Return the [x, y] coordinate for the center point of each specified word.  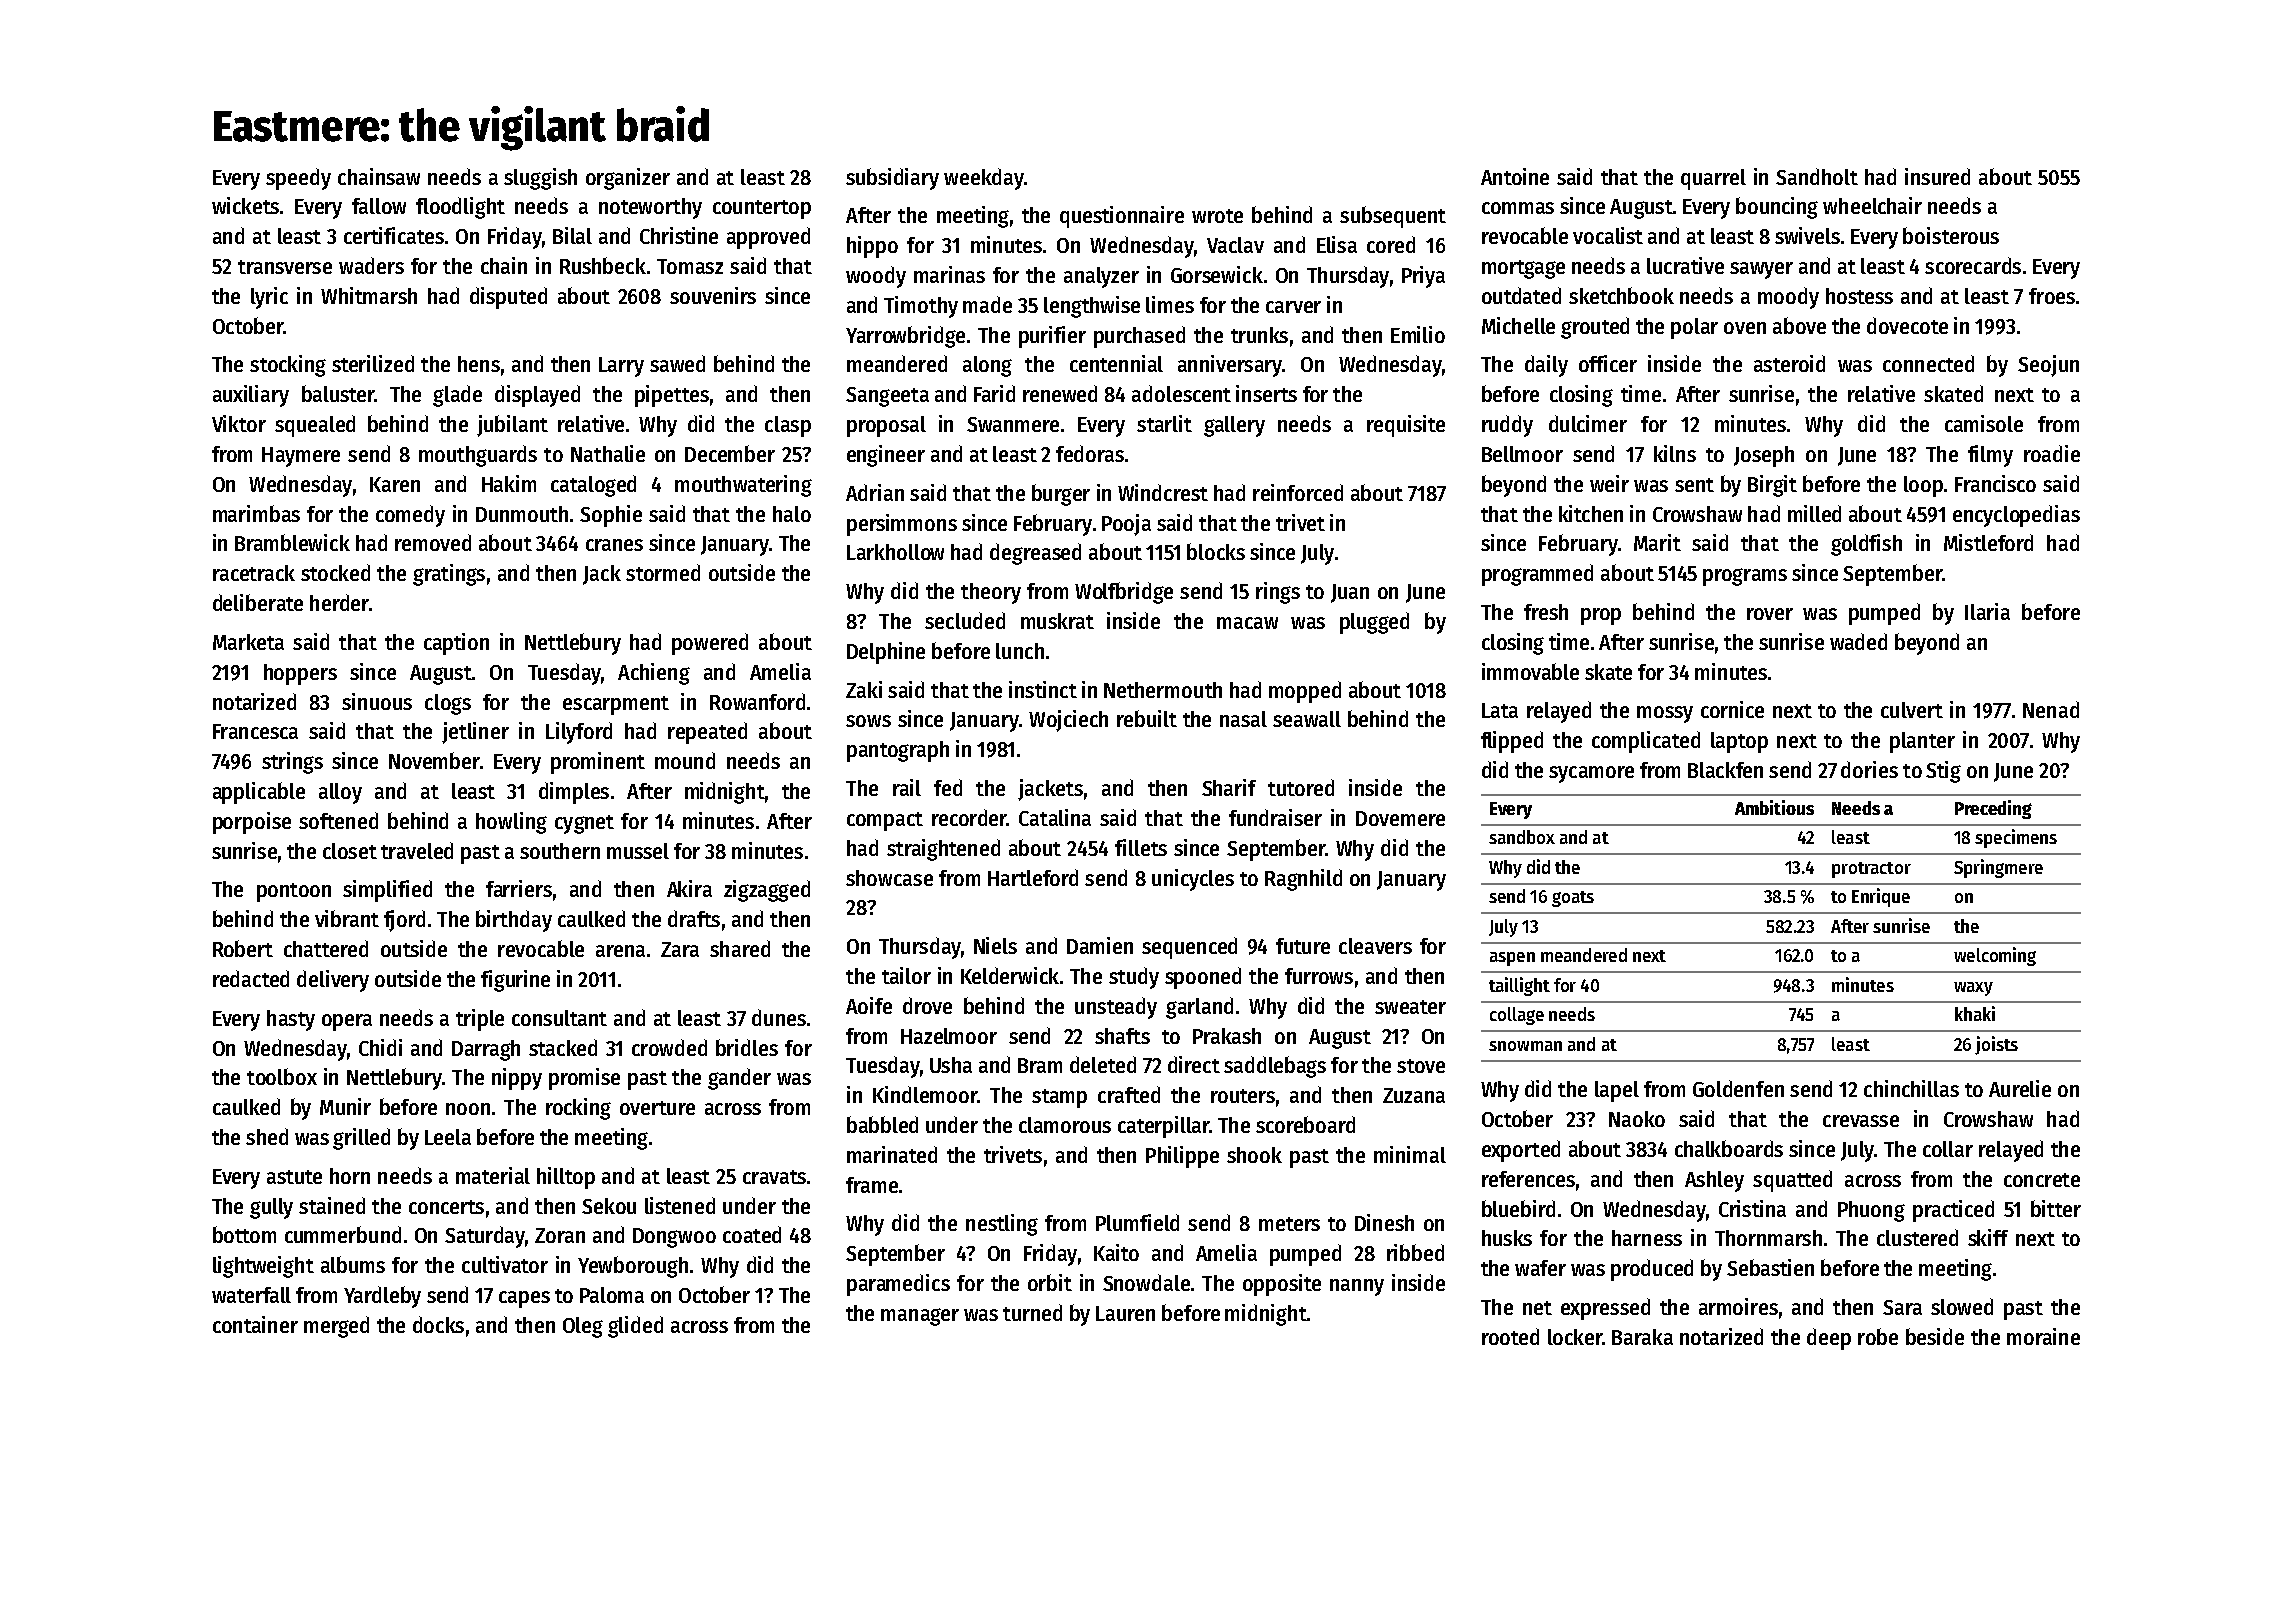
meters [1289, 1224]
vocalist [1608, 235]
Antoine [1515, 176]
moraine [2043, 1336]
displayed [537, 396]
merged [336, 1327]
